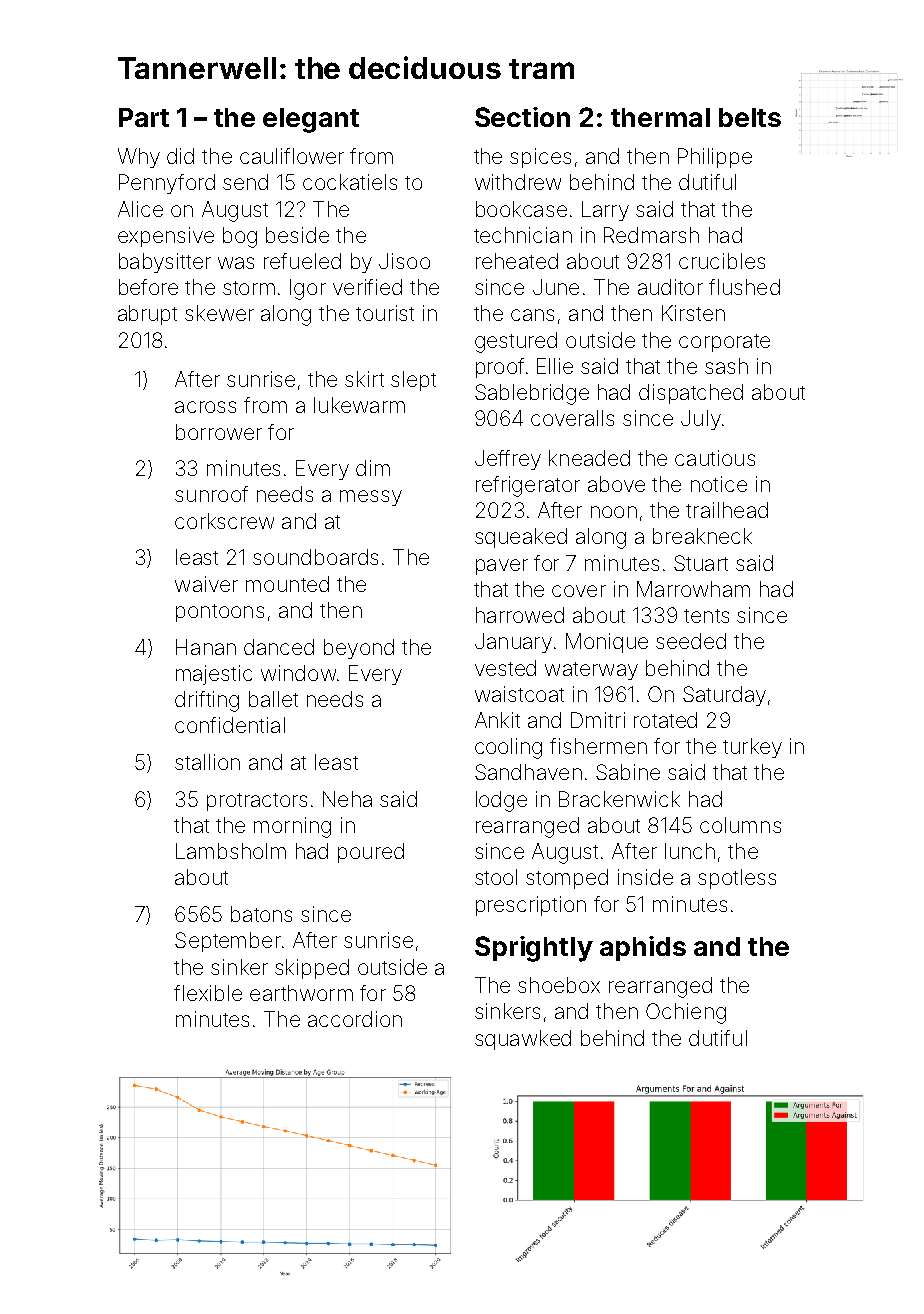 This document has height=1314, width=924. I want to click on corporate, so click(724, 343).
